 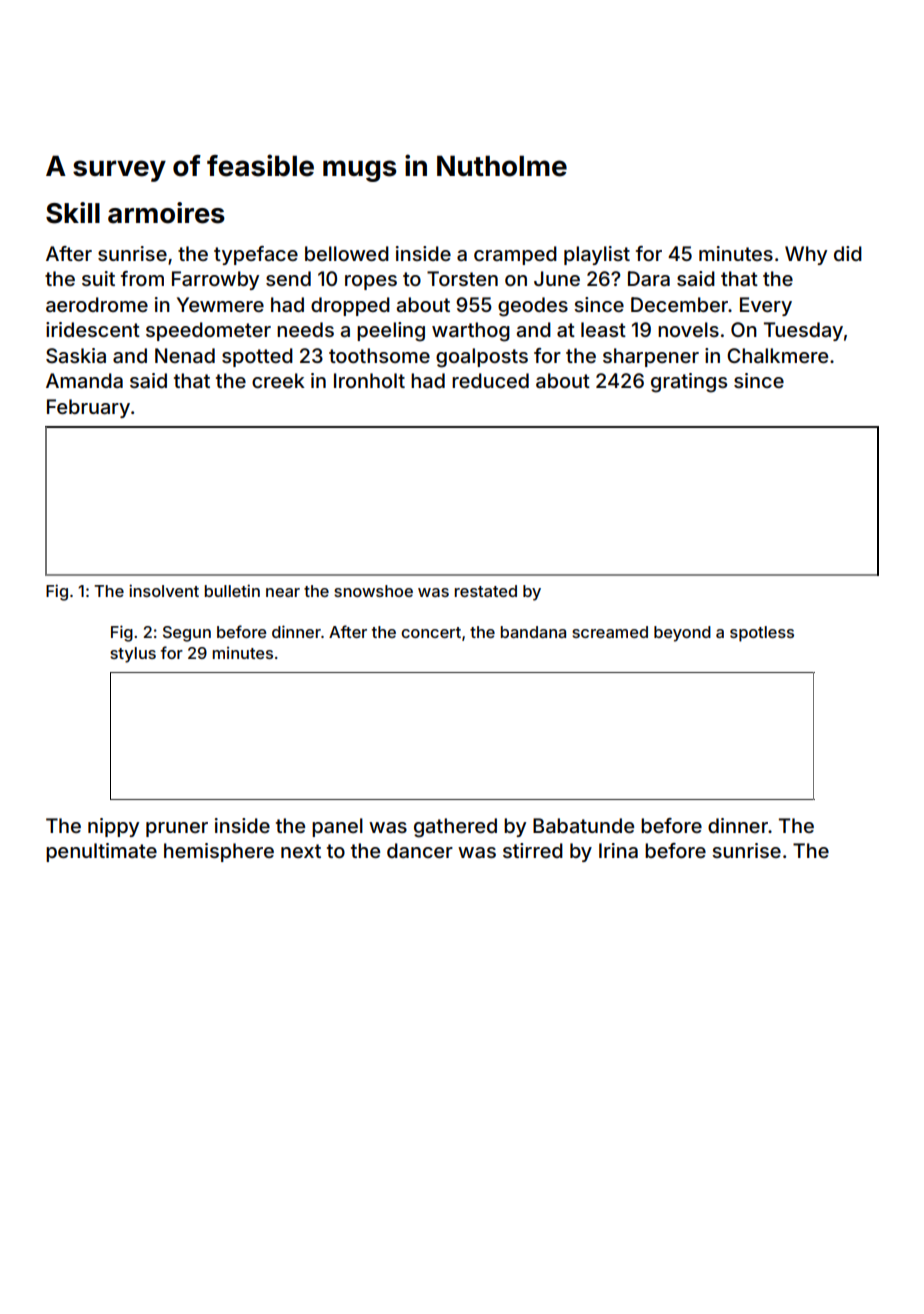 I want to click on Irina, so click(x=618, y=850).
